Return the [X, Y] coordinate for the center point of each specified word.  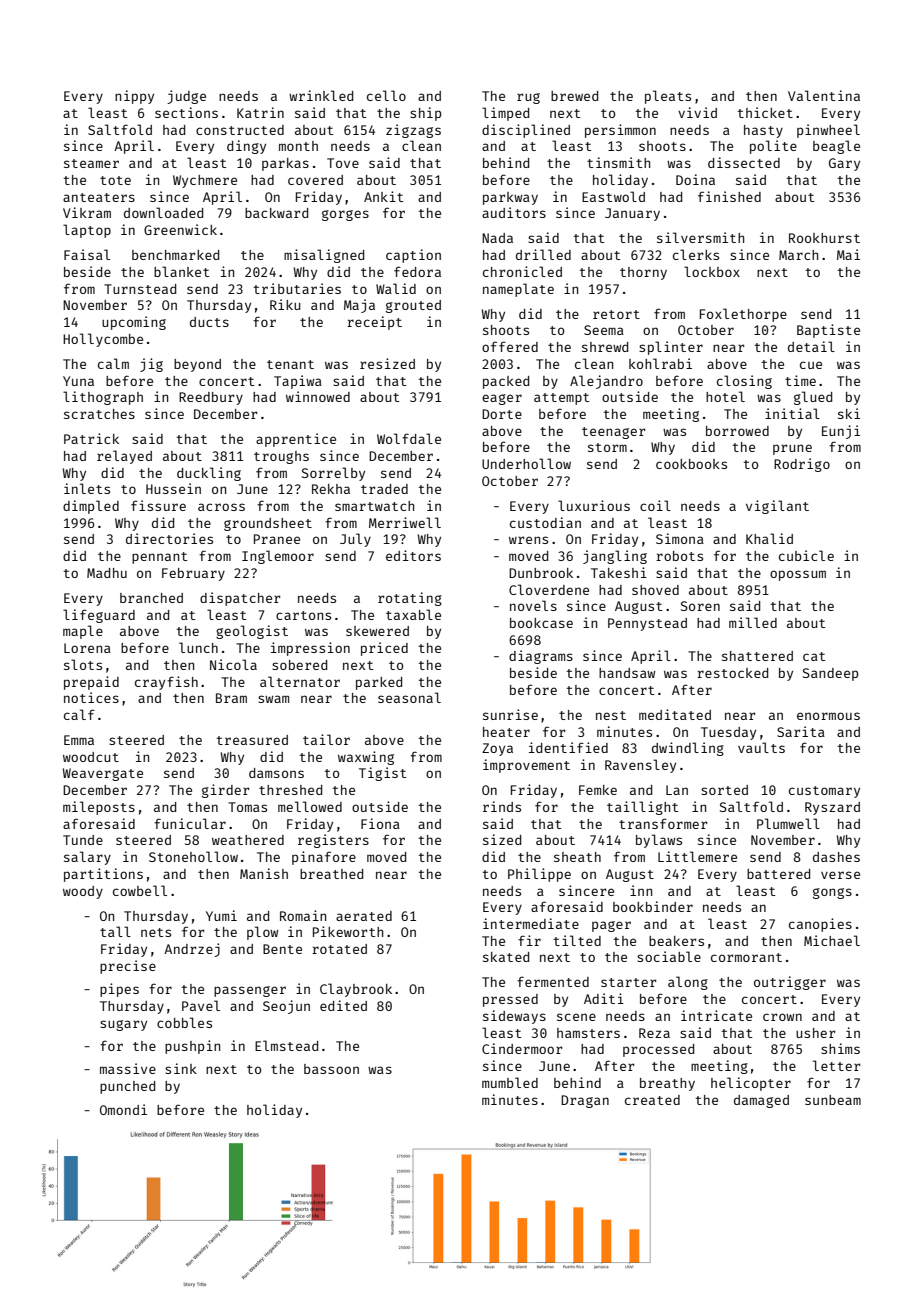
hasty [763, 131]
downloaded [163, 212]
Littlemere [697, 856]
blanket [181, 271]
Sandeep [830, 674]
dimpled [91, 507]
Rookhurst [824, 238]
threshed [290, 790]
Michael [832, 940]
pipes [119, 990]
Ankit [383, 196]
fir [529, 940]
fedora [417, 271]
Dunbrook [541, 573]
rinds [502, 806]
